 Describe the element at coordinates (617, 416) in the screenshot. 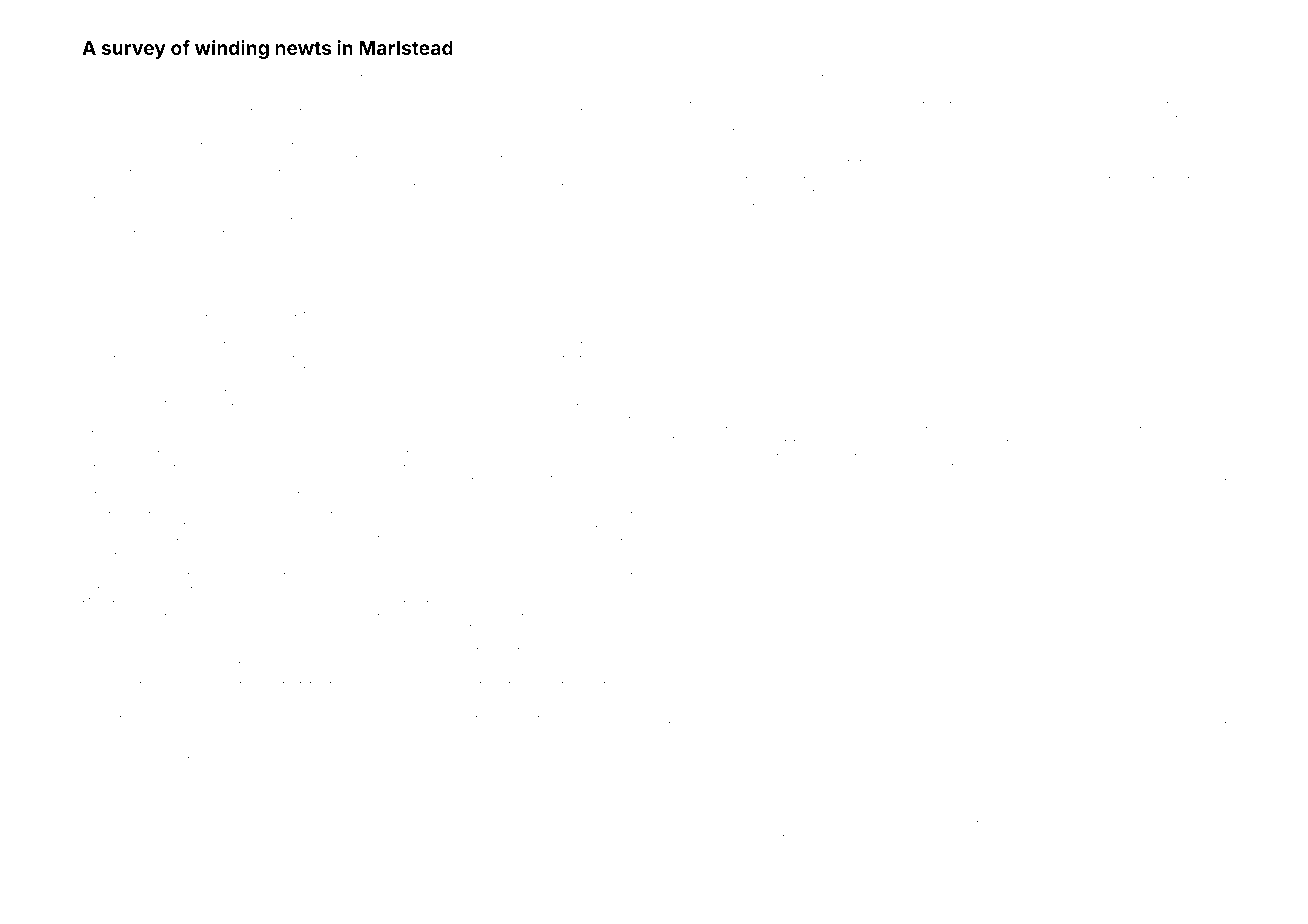

I see `Monday` at that location.
